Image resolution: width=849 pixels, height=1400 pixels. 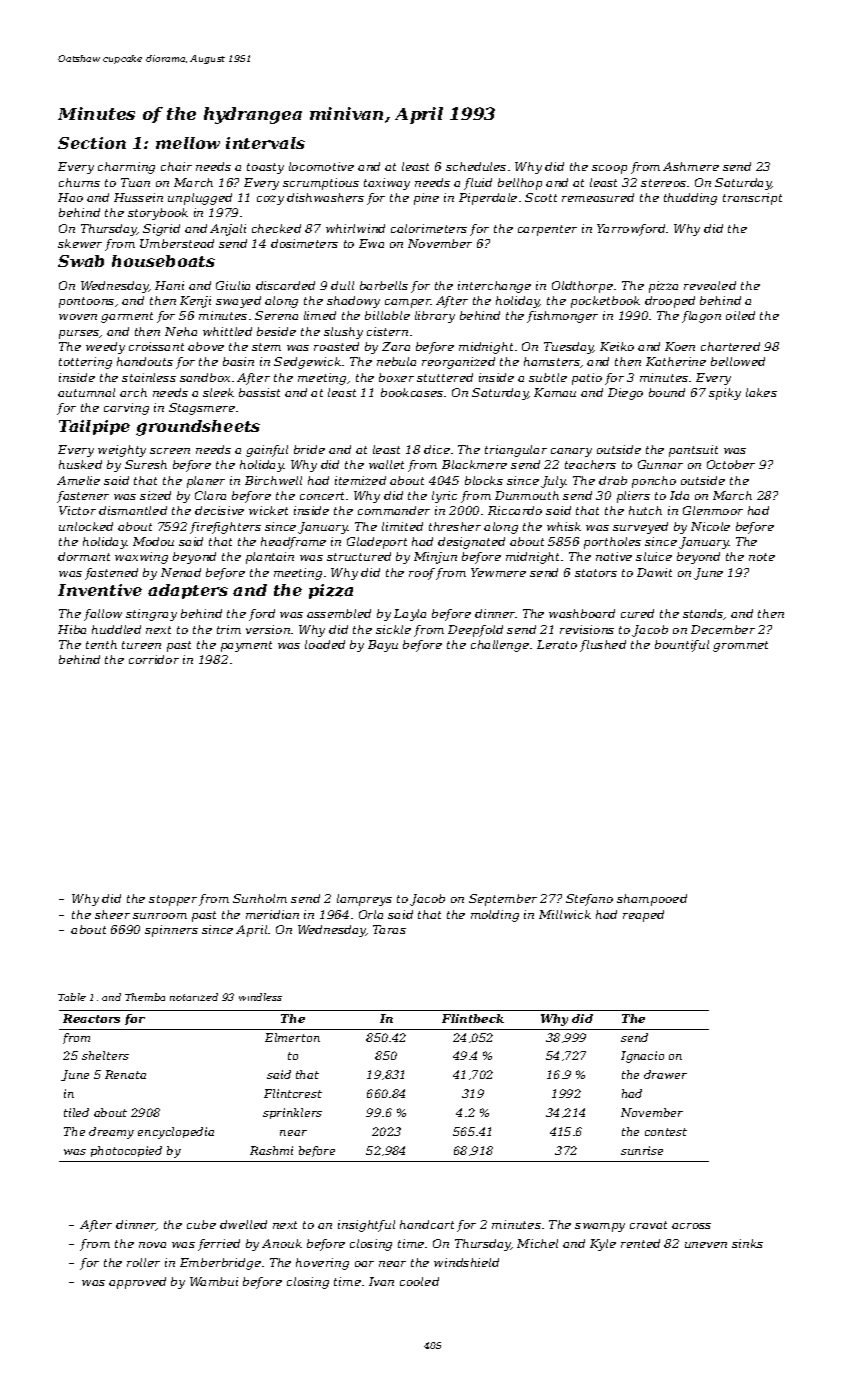 What do you see at coordinates (273, 480) in the image?
I see `Birchwell` at bounding box center [273, 480].
